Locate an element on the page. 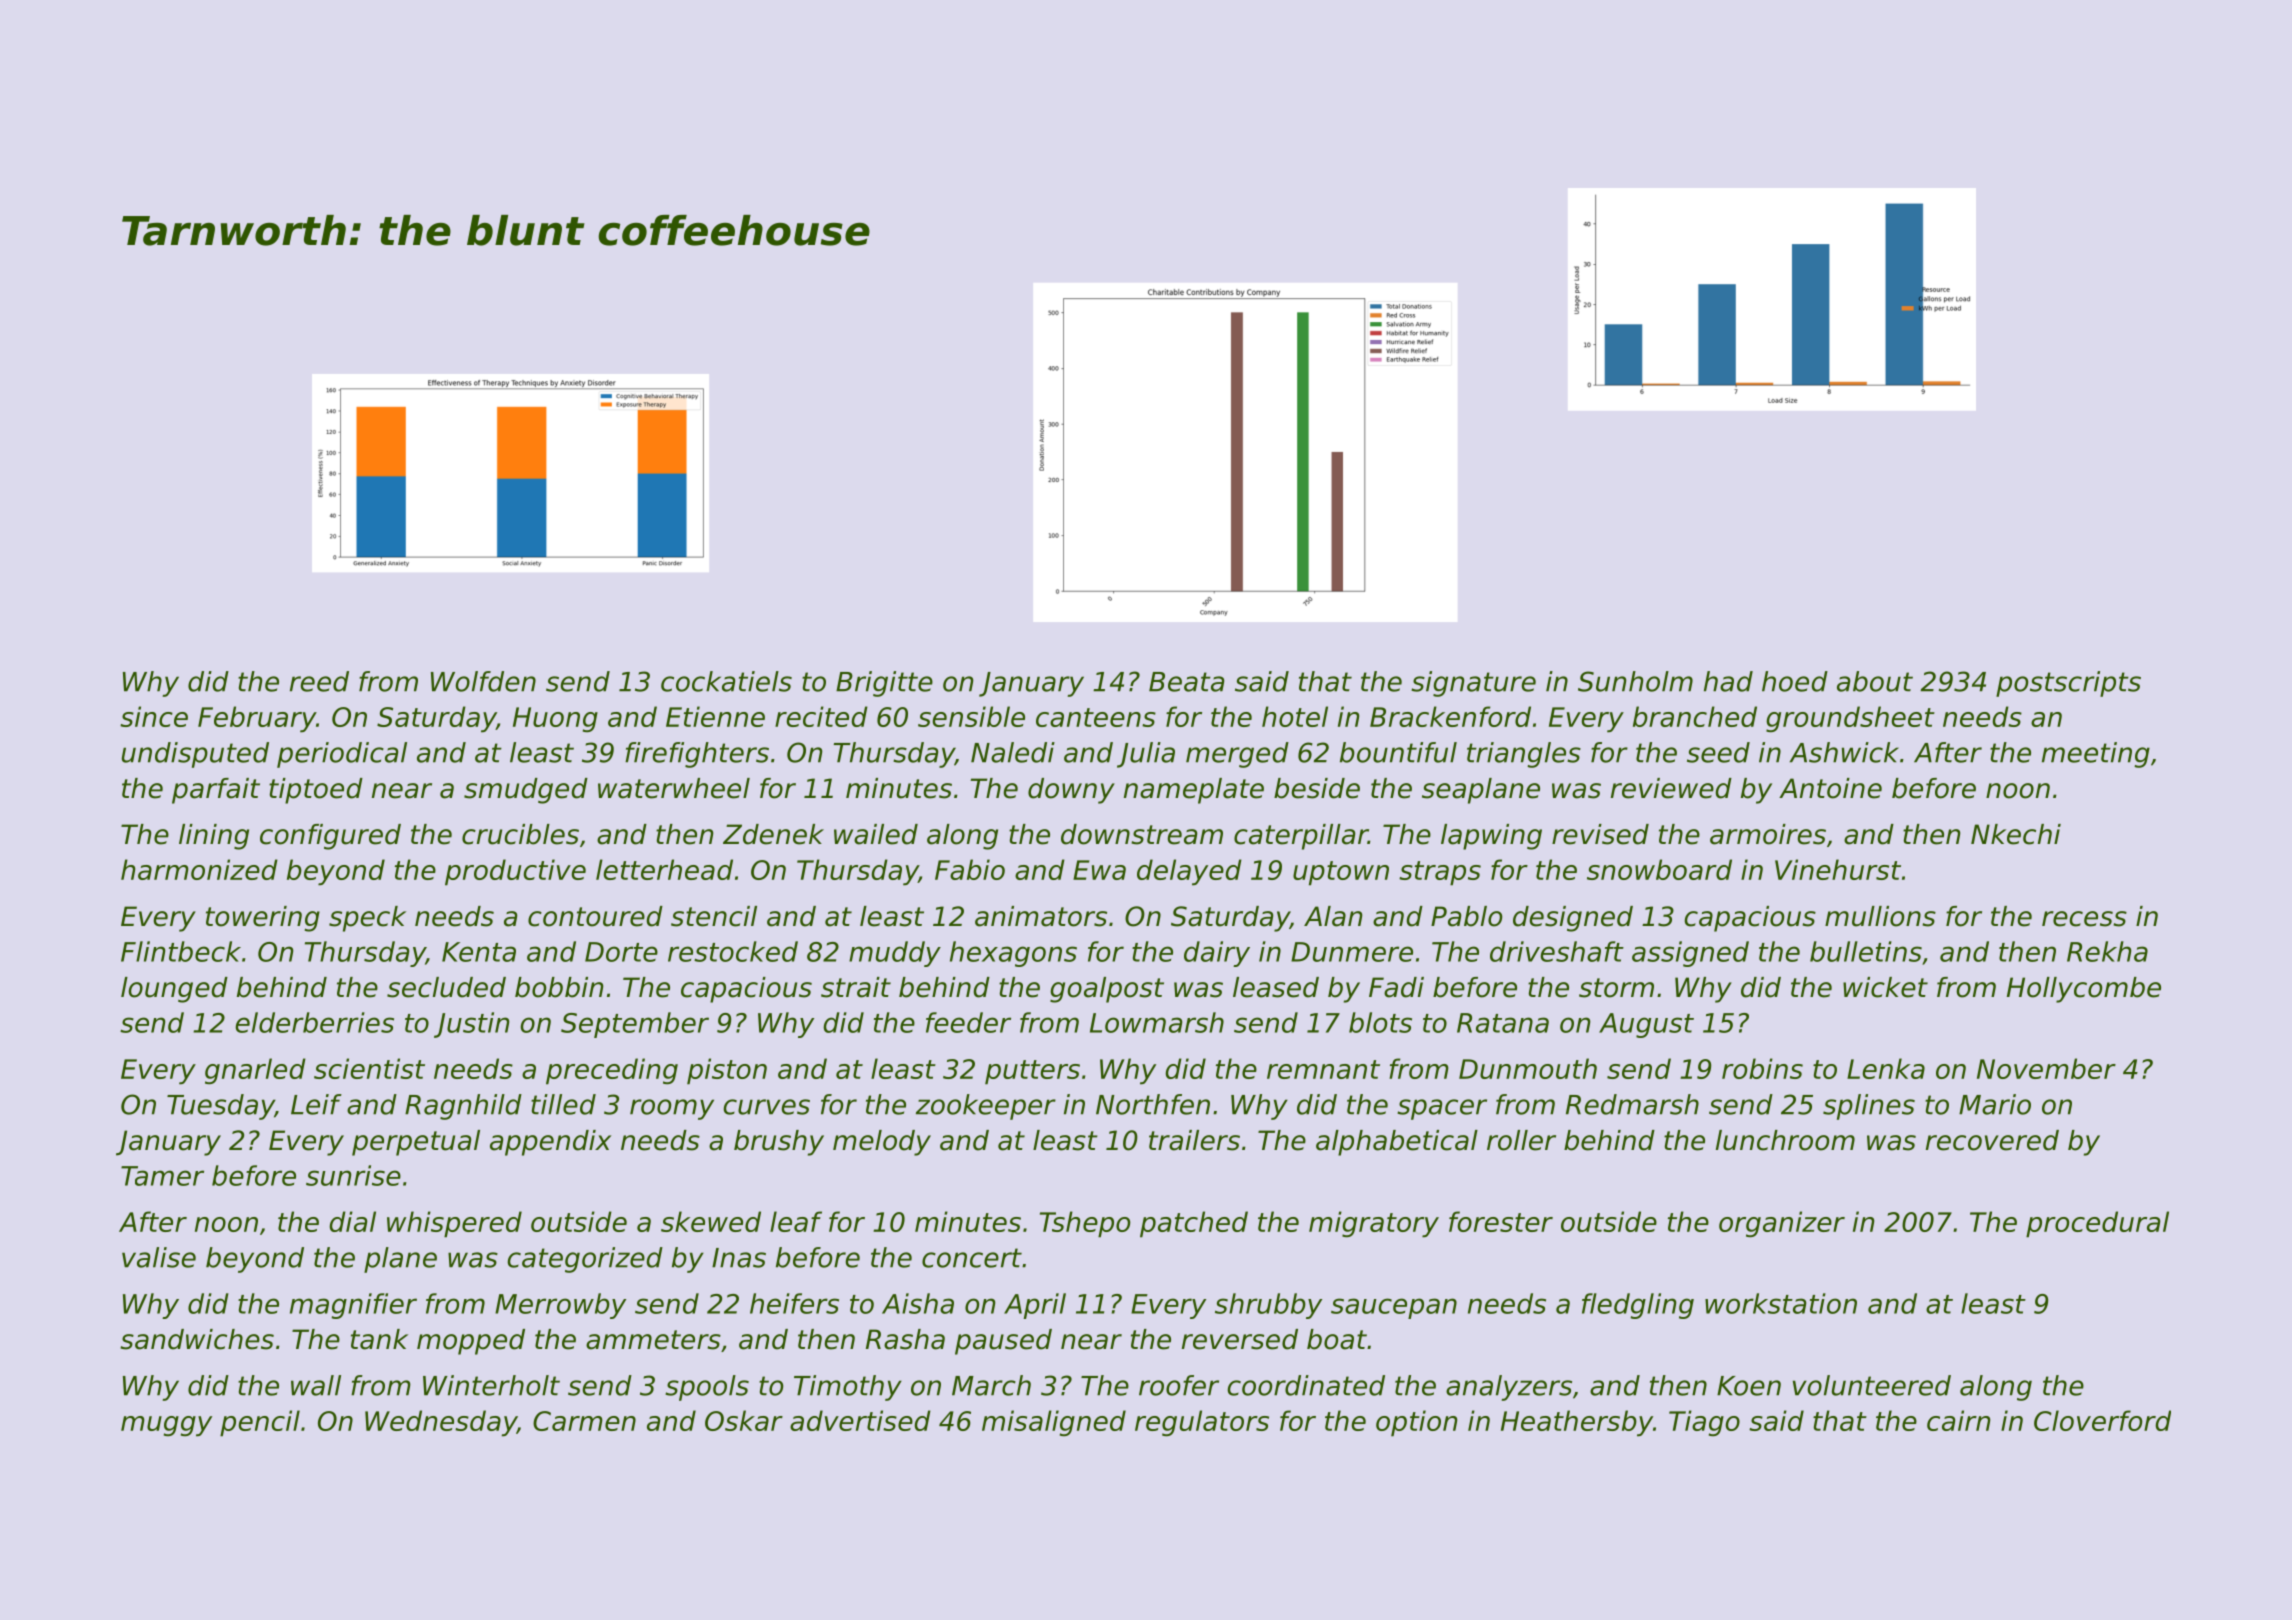 Image resolution: width=2292 pixels, height=1620 pixels. elderberries is located at coordinates (314, 1022).
